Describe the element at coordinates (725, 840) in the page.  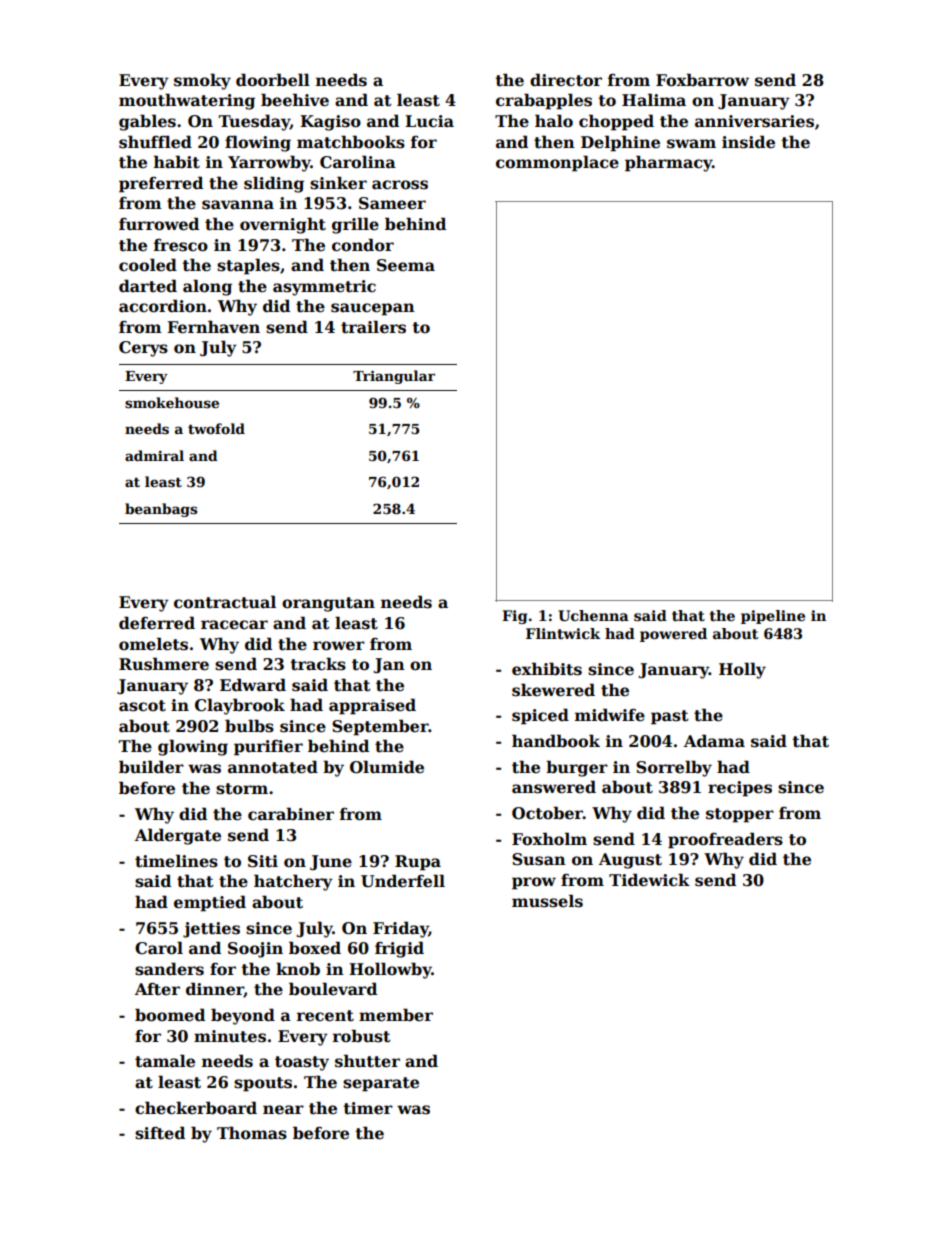
I see `proofreaders` at that location.
